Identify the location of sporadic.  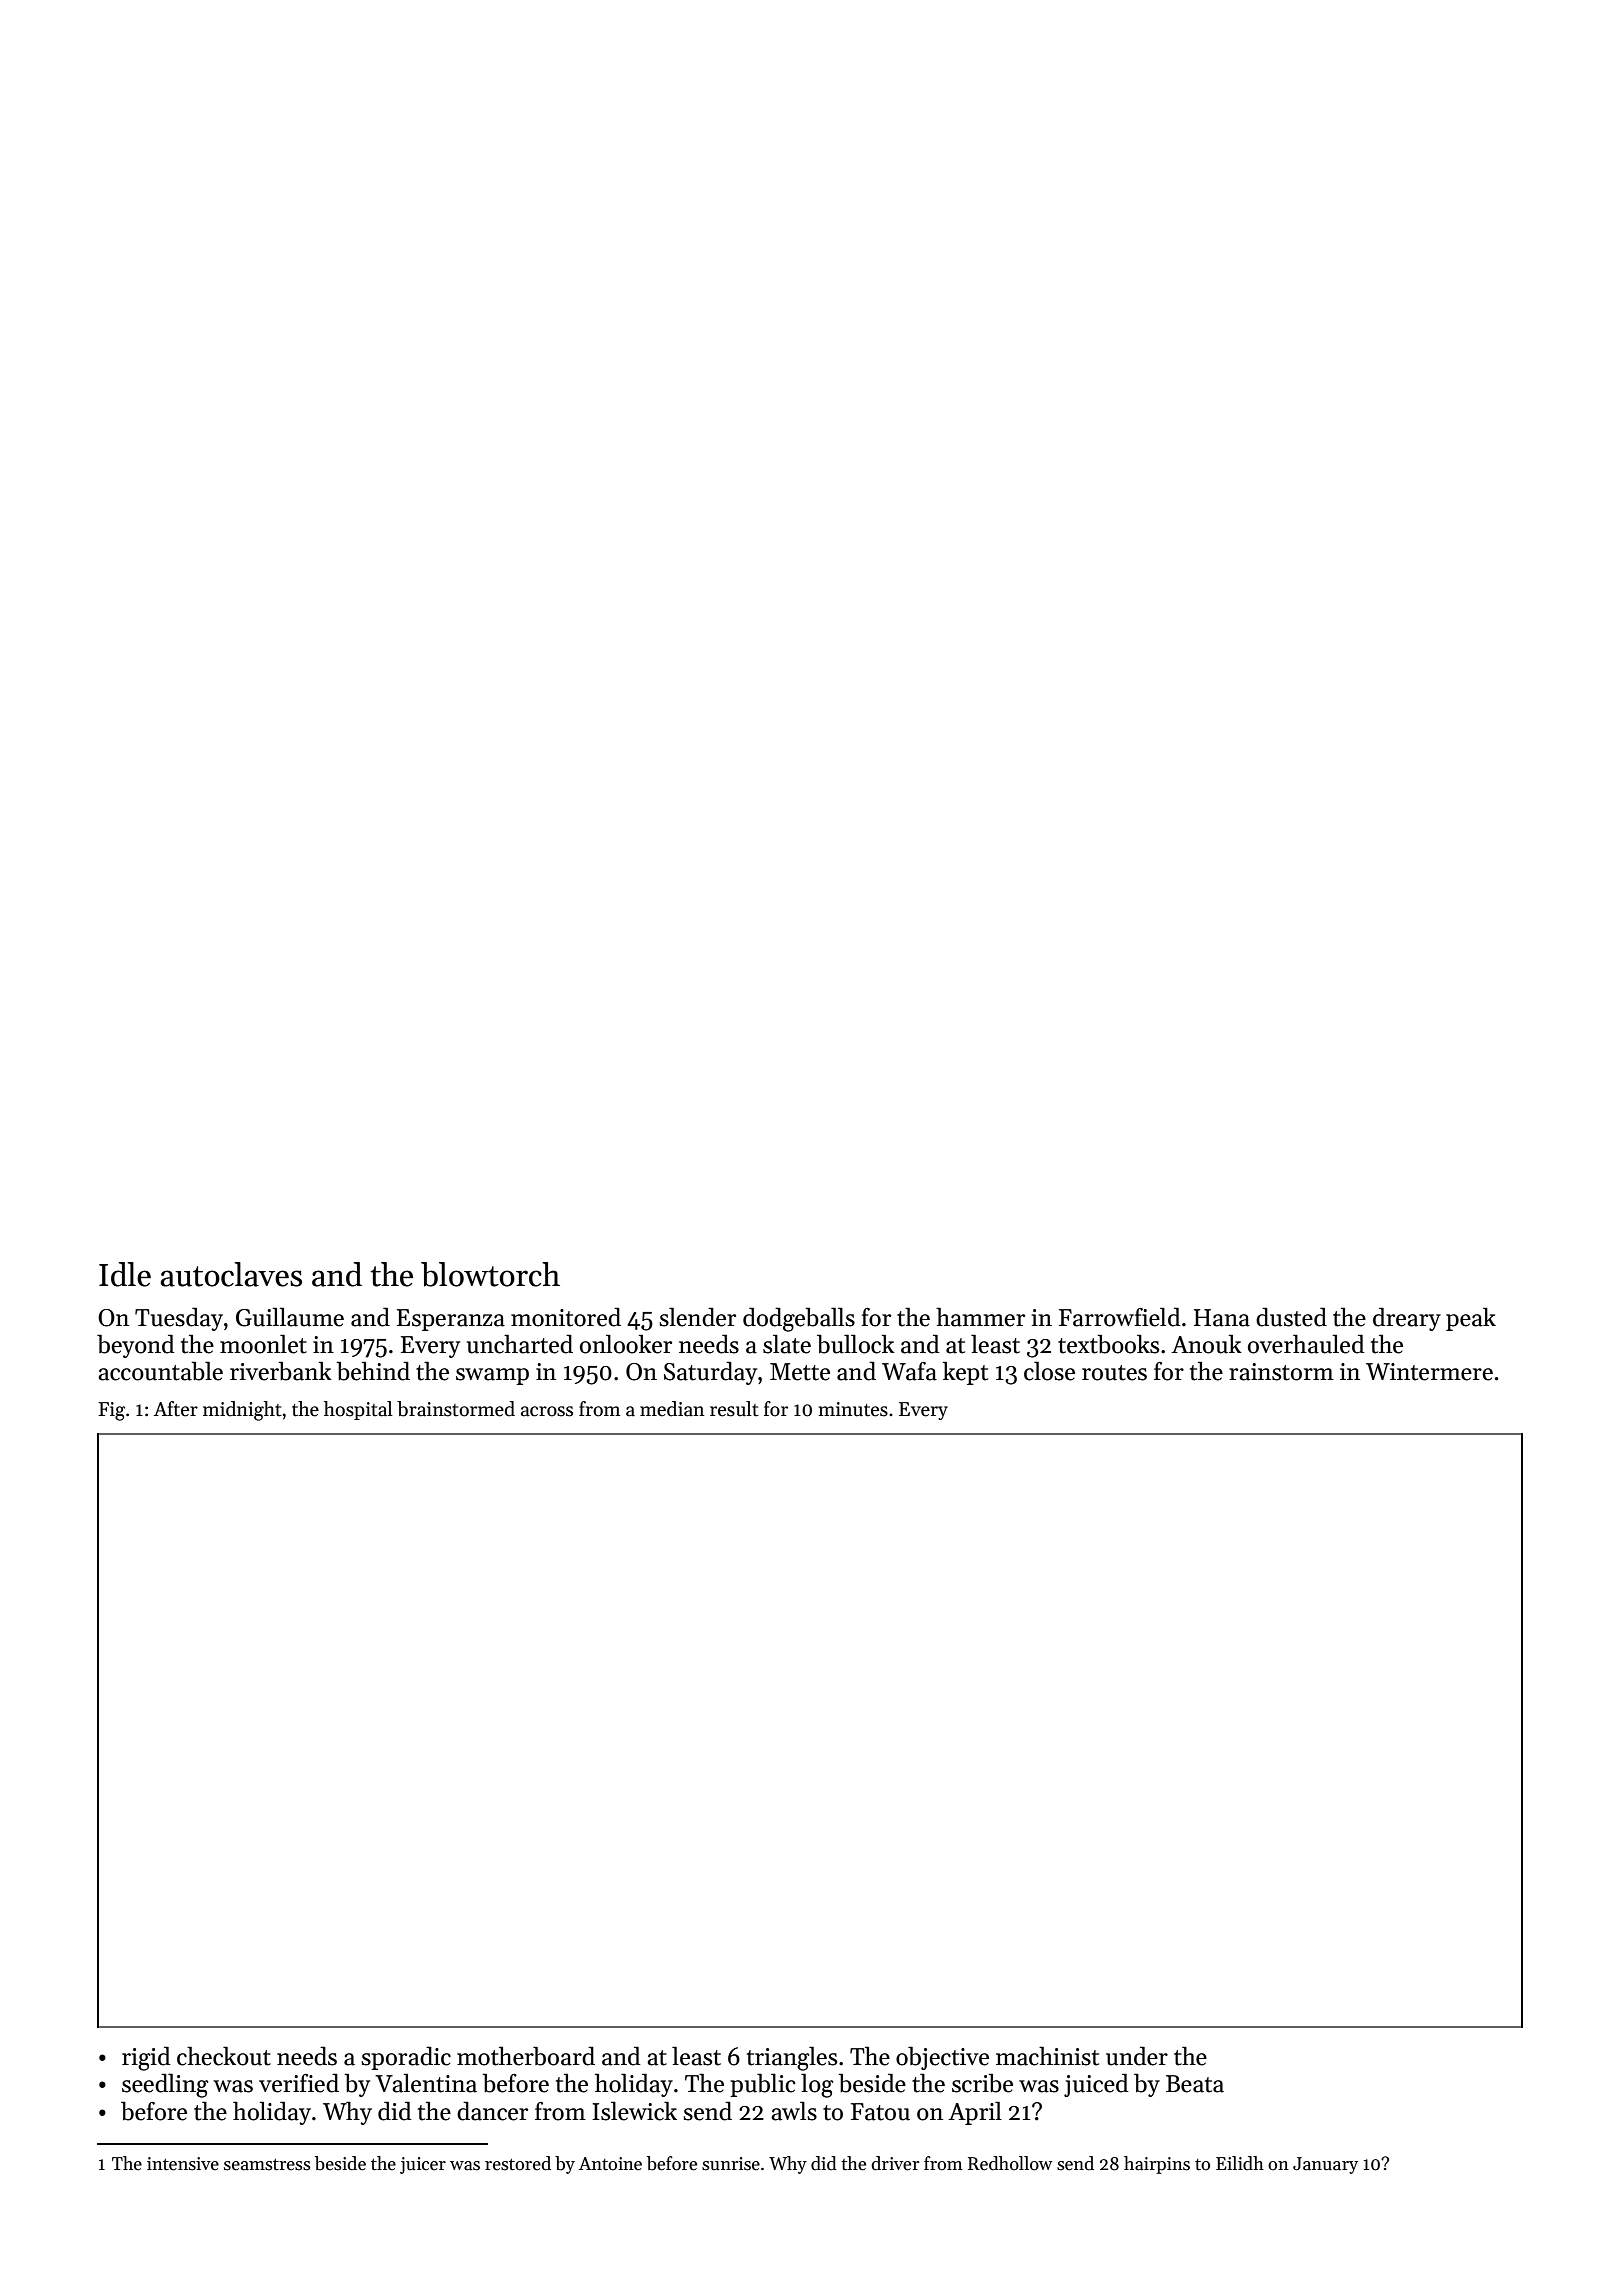
(406, 2058).
